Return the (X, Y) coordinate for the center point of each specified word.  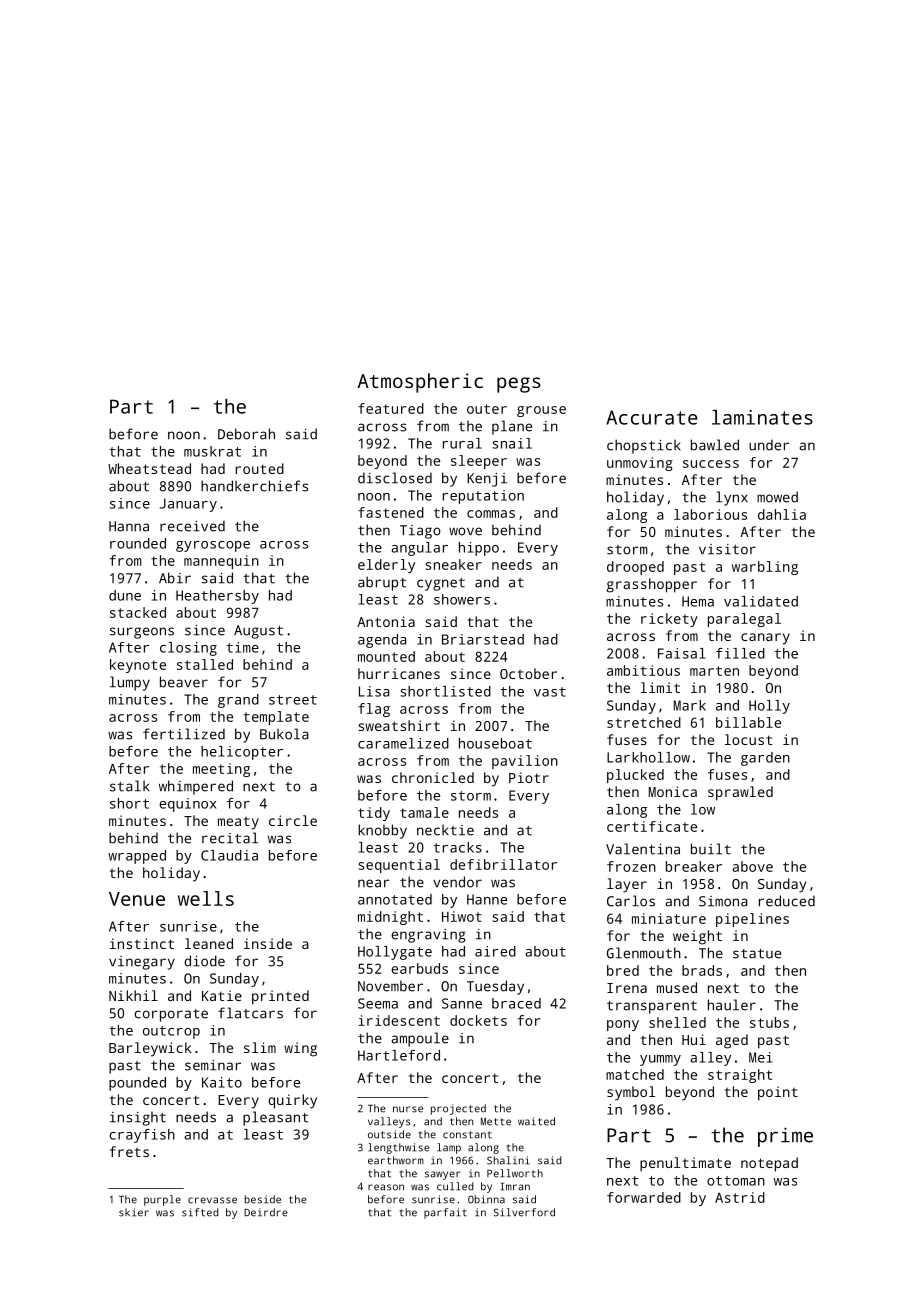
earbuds (419, 968)
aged (732, 1041)
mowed (777, 497)
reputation (483, 497)
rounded (138, 543)
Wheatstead (149, 468)
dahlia (782, 514)
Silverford (524, 1212)
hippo (479, 549)
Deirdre (266, 1212)
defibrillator (503, 864)
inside (268, 943)
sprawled (740, 793)
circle (293, 820)
